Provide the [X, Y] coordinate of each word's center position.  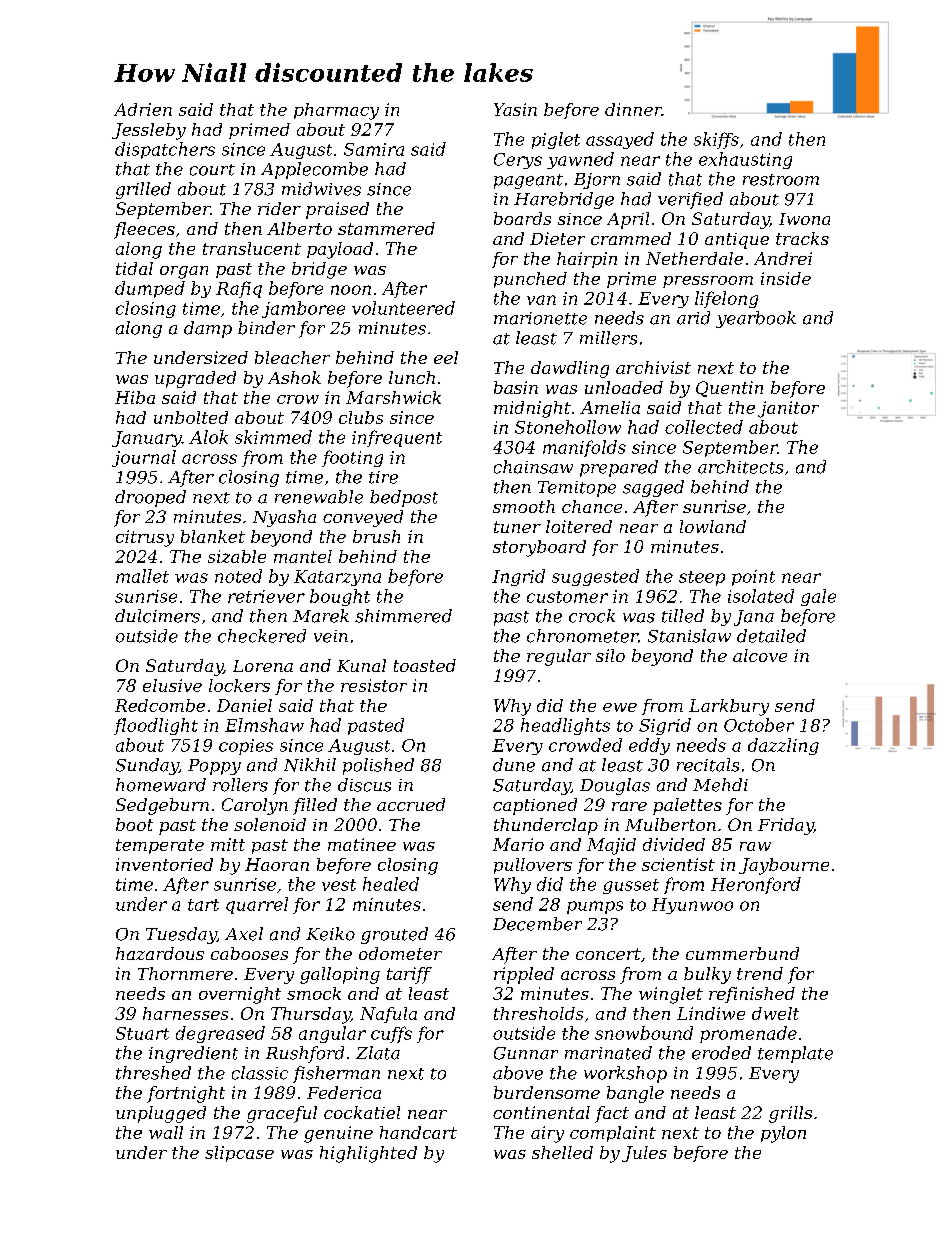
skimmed [273, 437]
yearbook [756, 319]
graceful [282, 1114]
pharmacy [336, 111]
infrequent [397, 438]
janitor [788, 409]
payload [340, 250]
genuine [338, 1134]
